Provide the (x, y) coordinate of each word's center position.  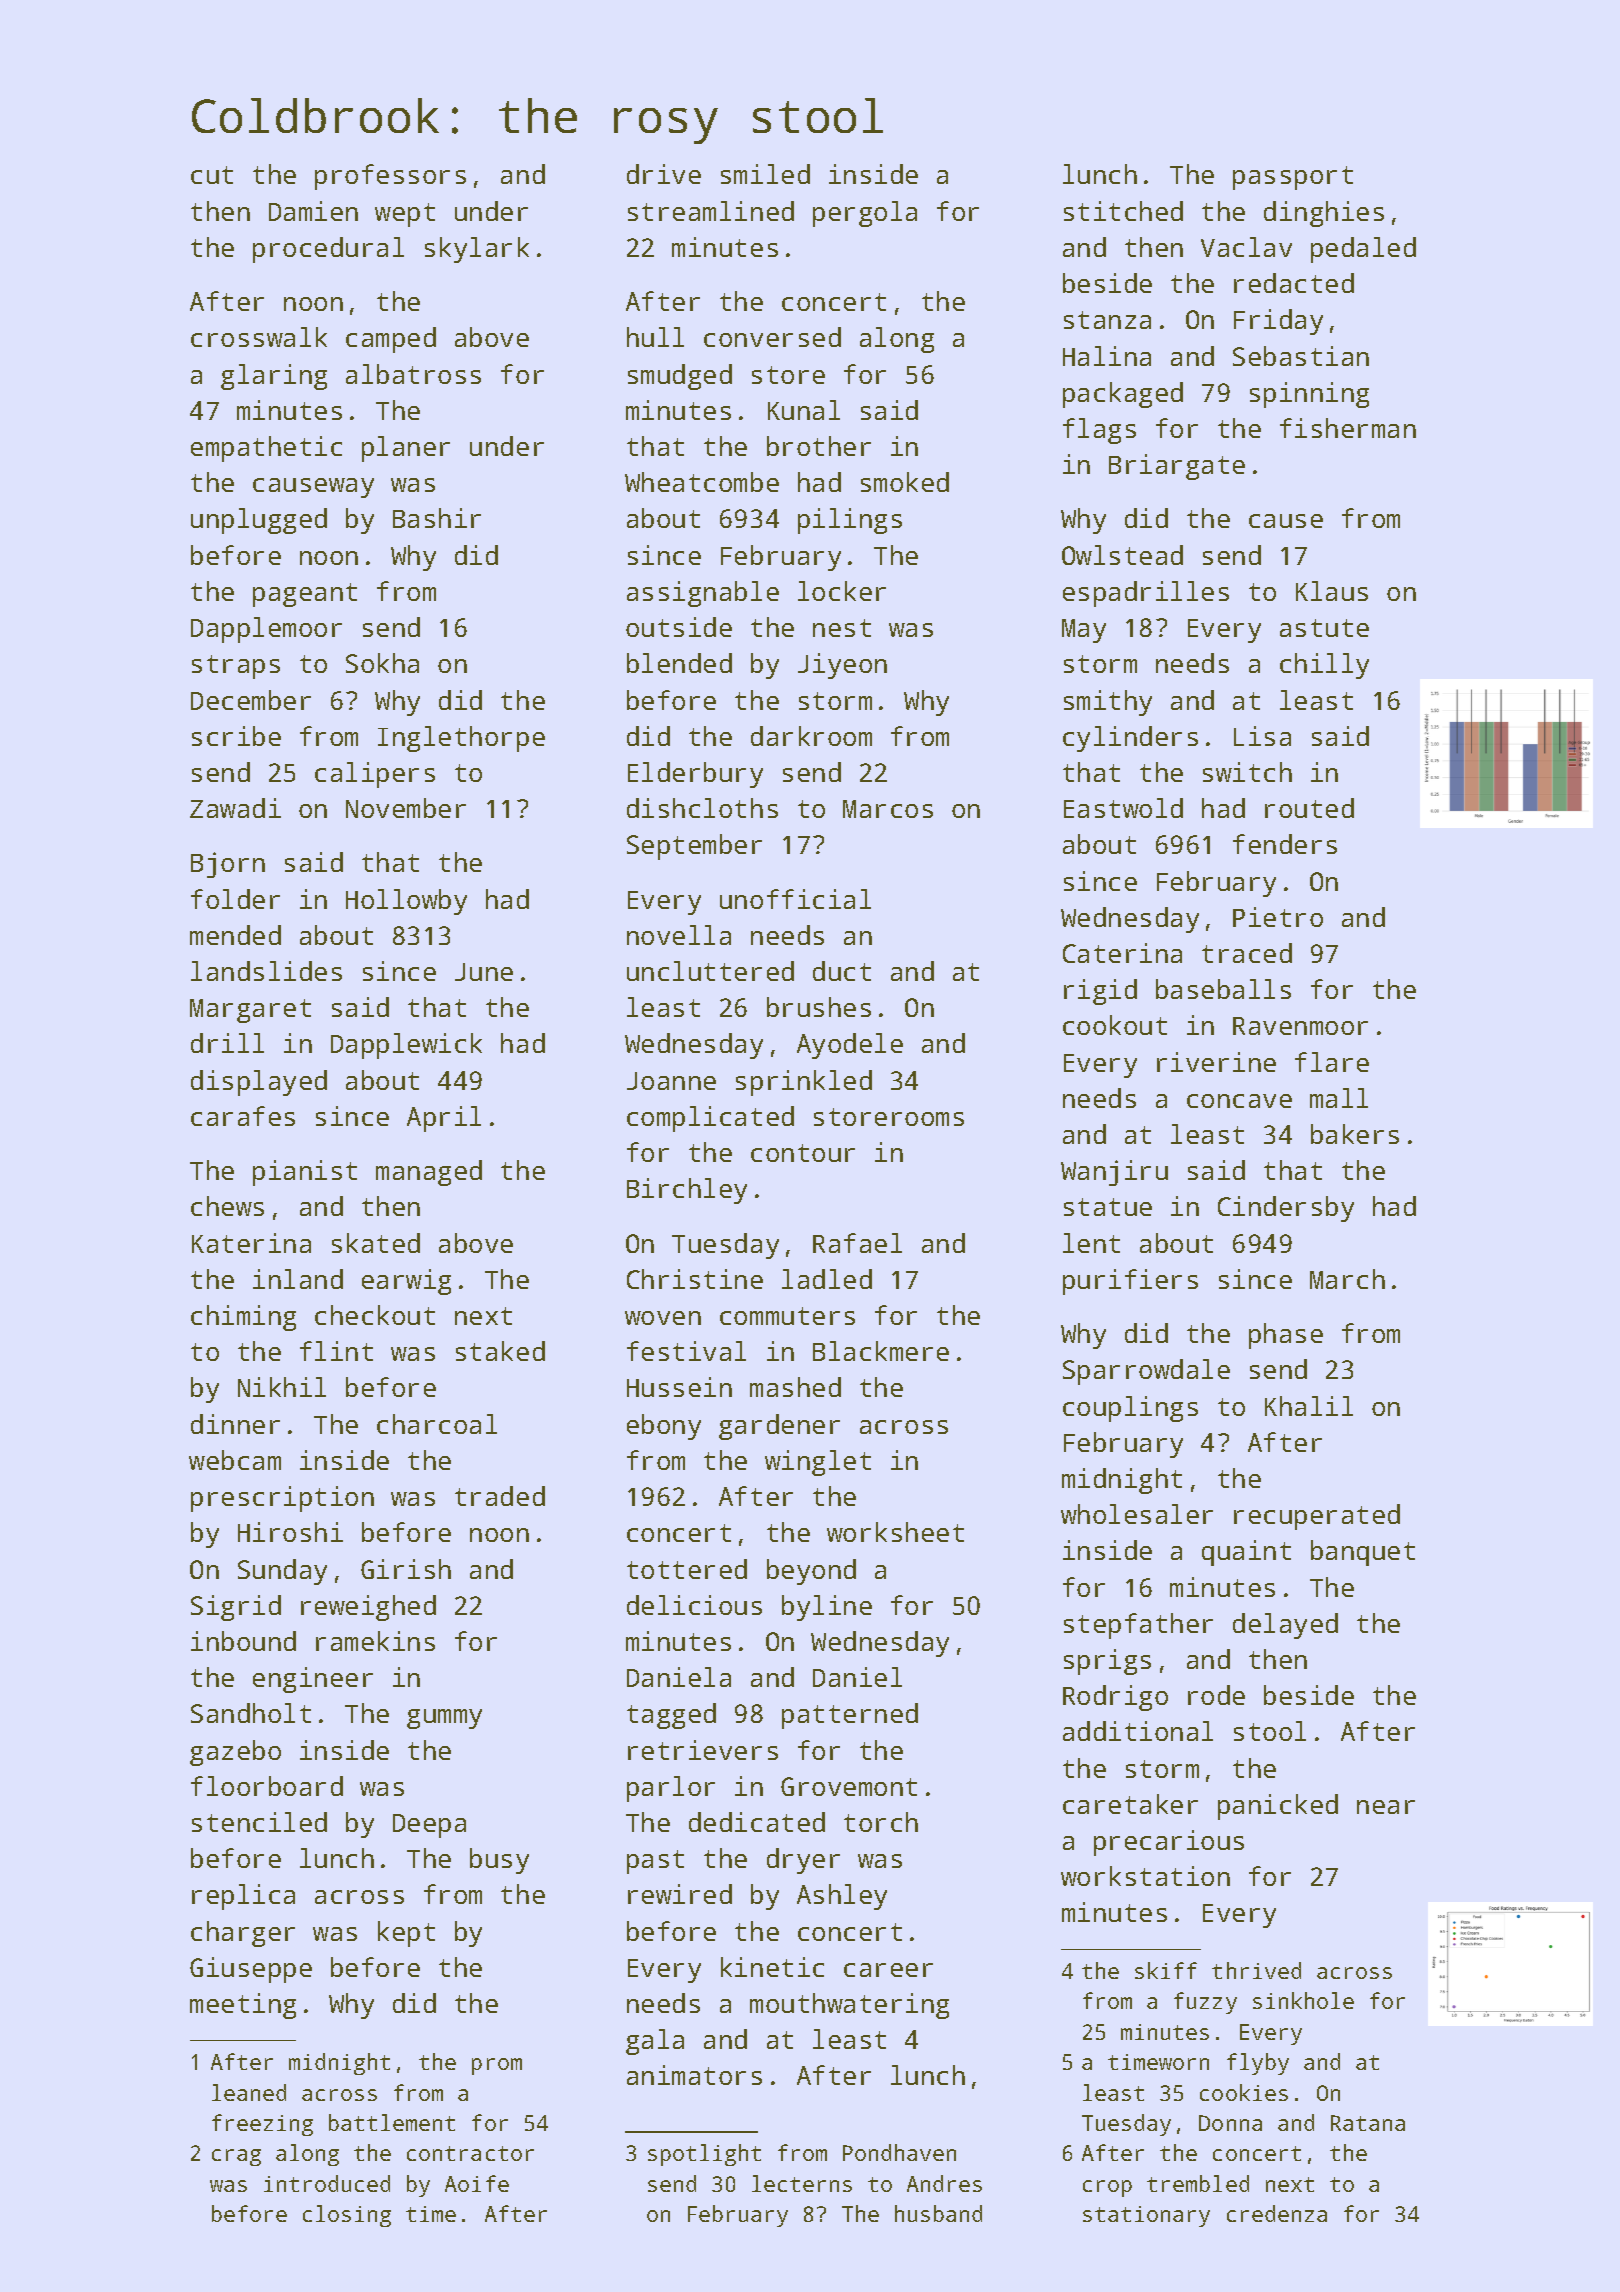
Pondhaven (899, 2152)
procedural (328, 250)
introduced (327, 2183)
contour (803, 1153)
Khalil (1309, 1406)
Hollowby (406, 902)
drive (664, 174)
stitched (1123, 211)
